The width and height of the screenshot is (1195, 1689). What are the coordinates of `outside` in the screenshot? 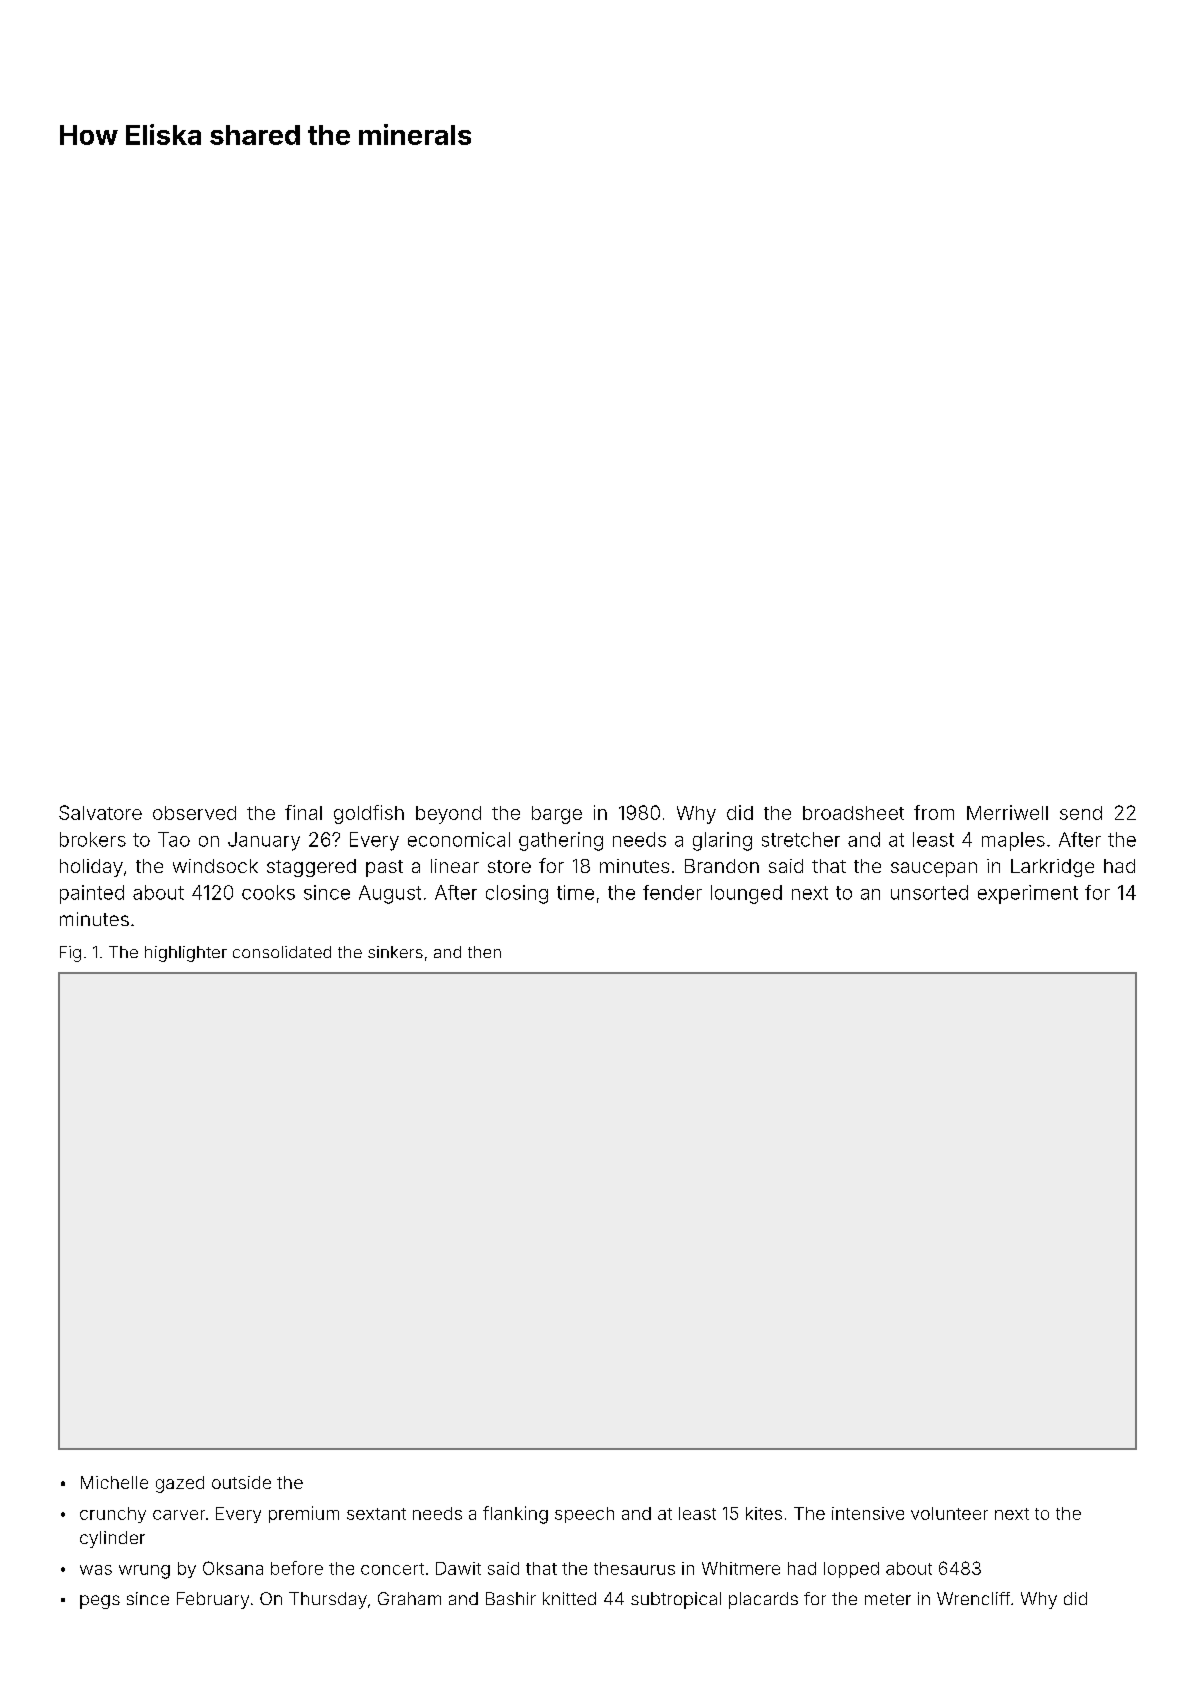 It's located at (241, 1482).
